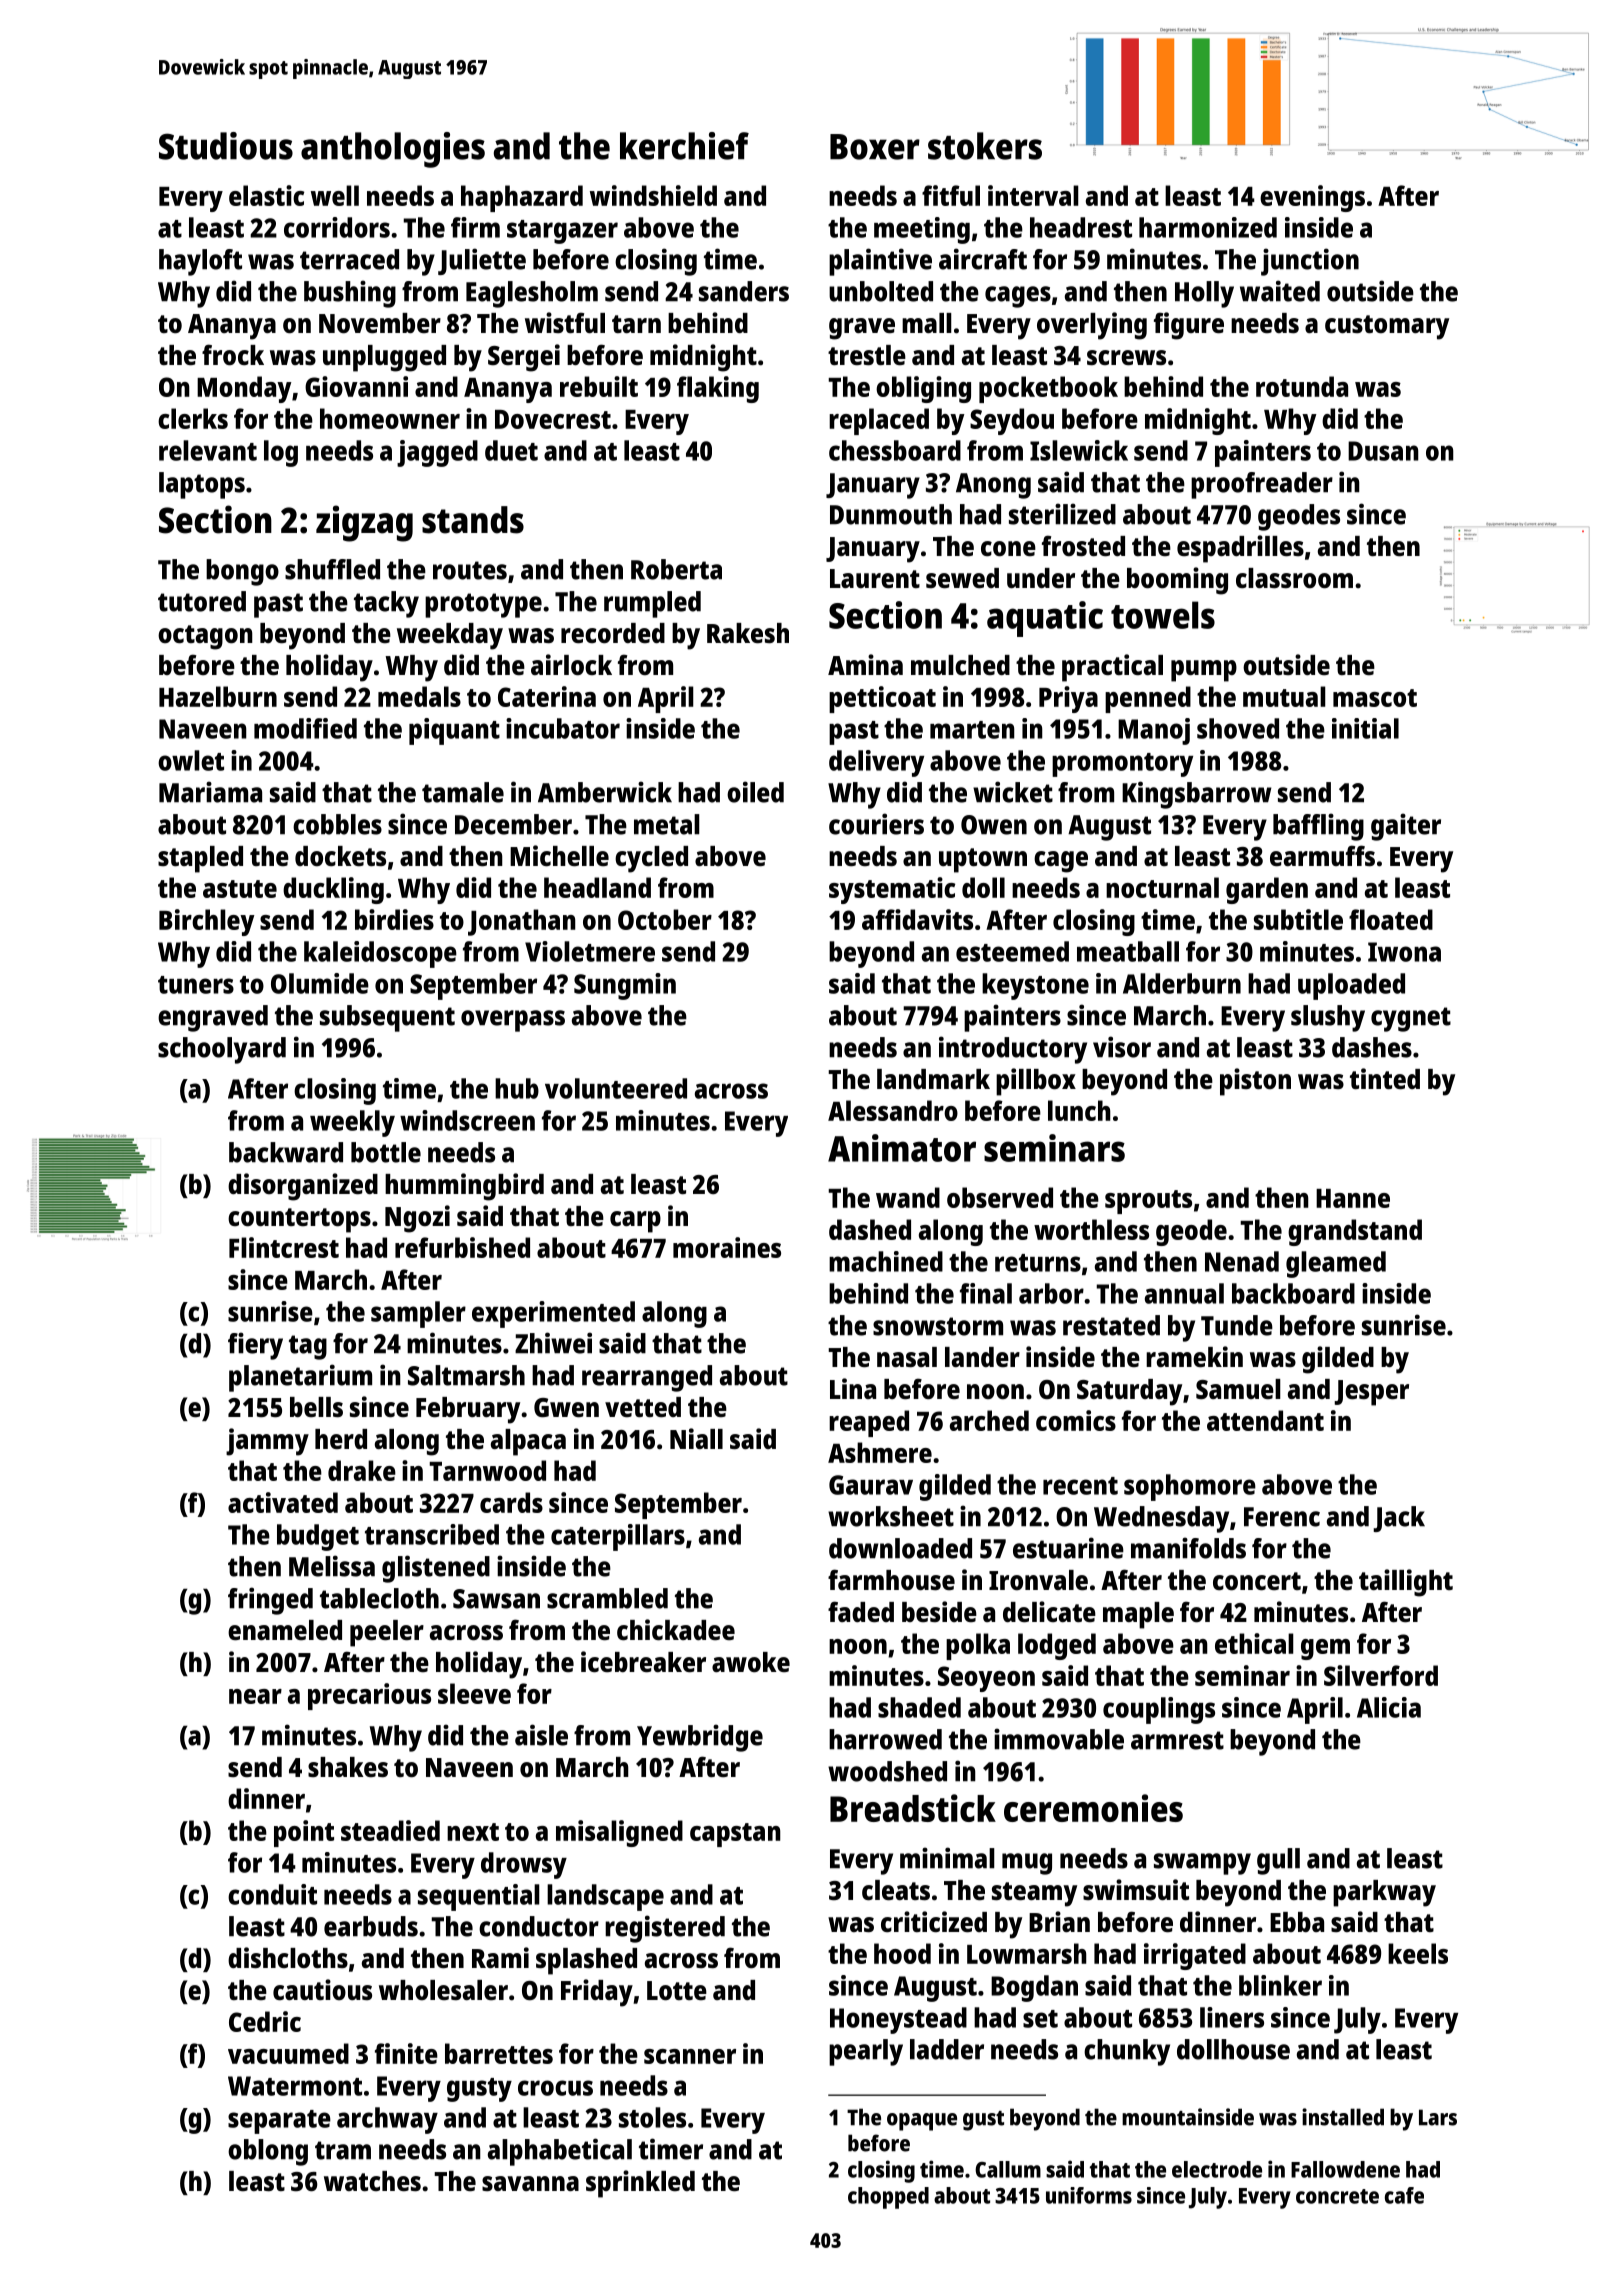  I want to click on clerks, so click(193, 418).
